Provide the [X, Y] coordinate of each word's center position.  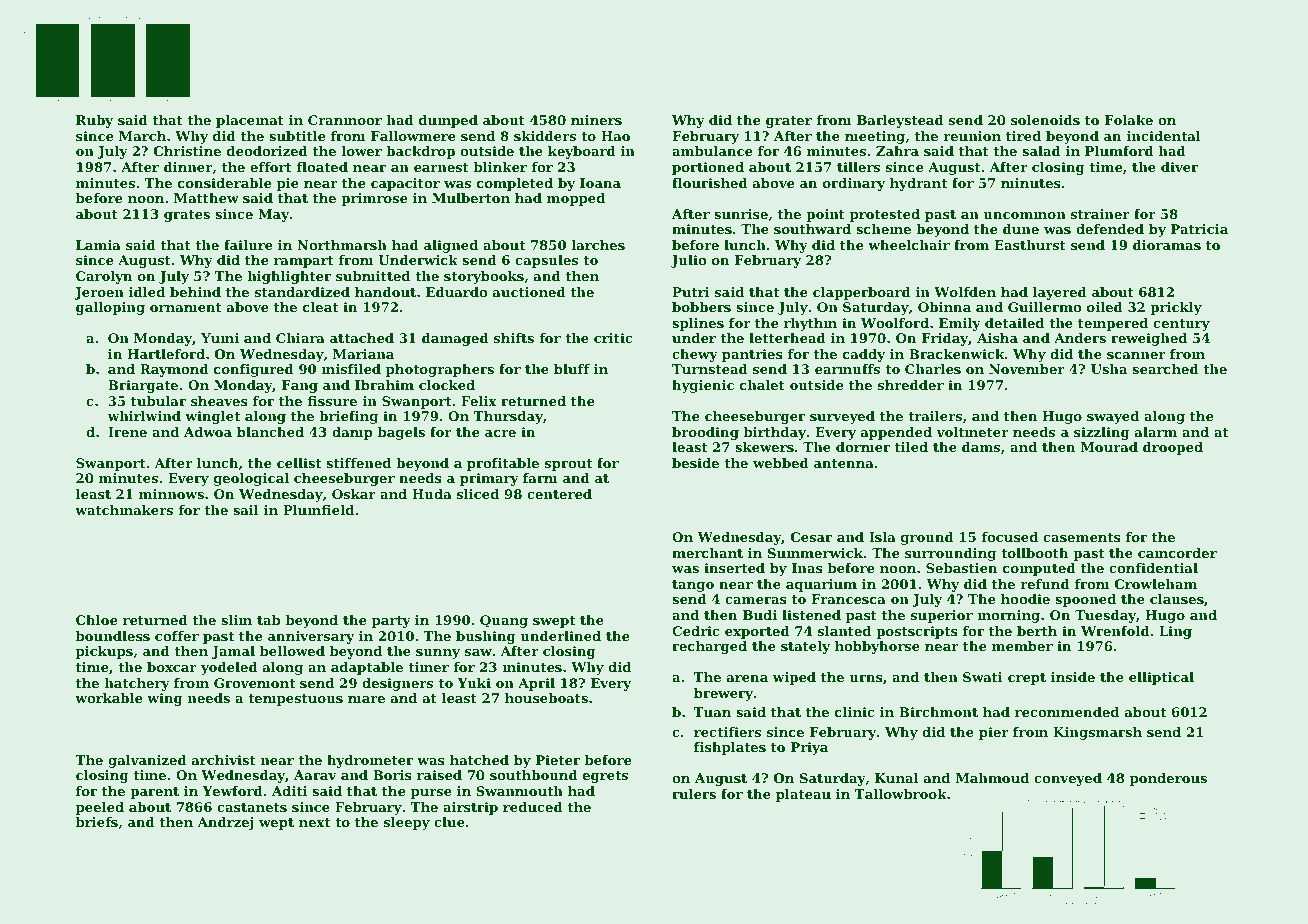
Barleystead [900, 121]
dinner [188, 167]
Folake [1129, 120]
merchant [707, 553]
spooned [1085, 600]
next [315, 822]
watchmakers [124, 510]
